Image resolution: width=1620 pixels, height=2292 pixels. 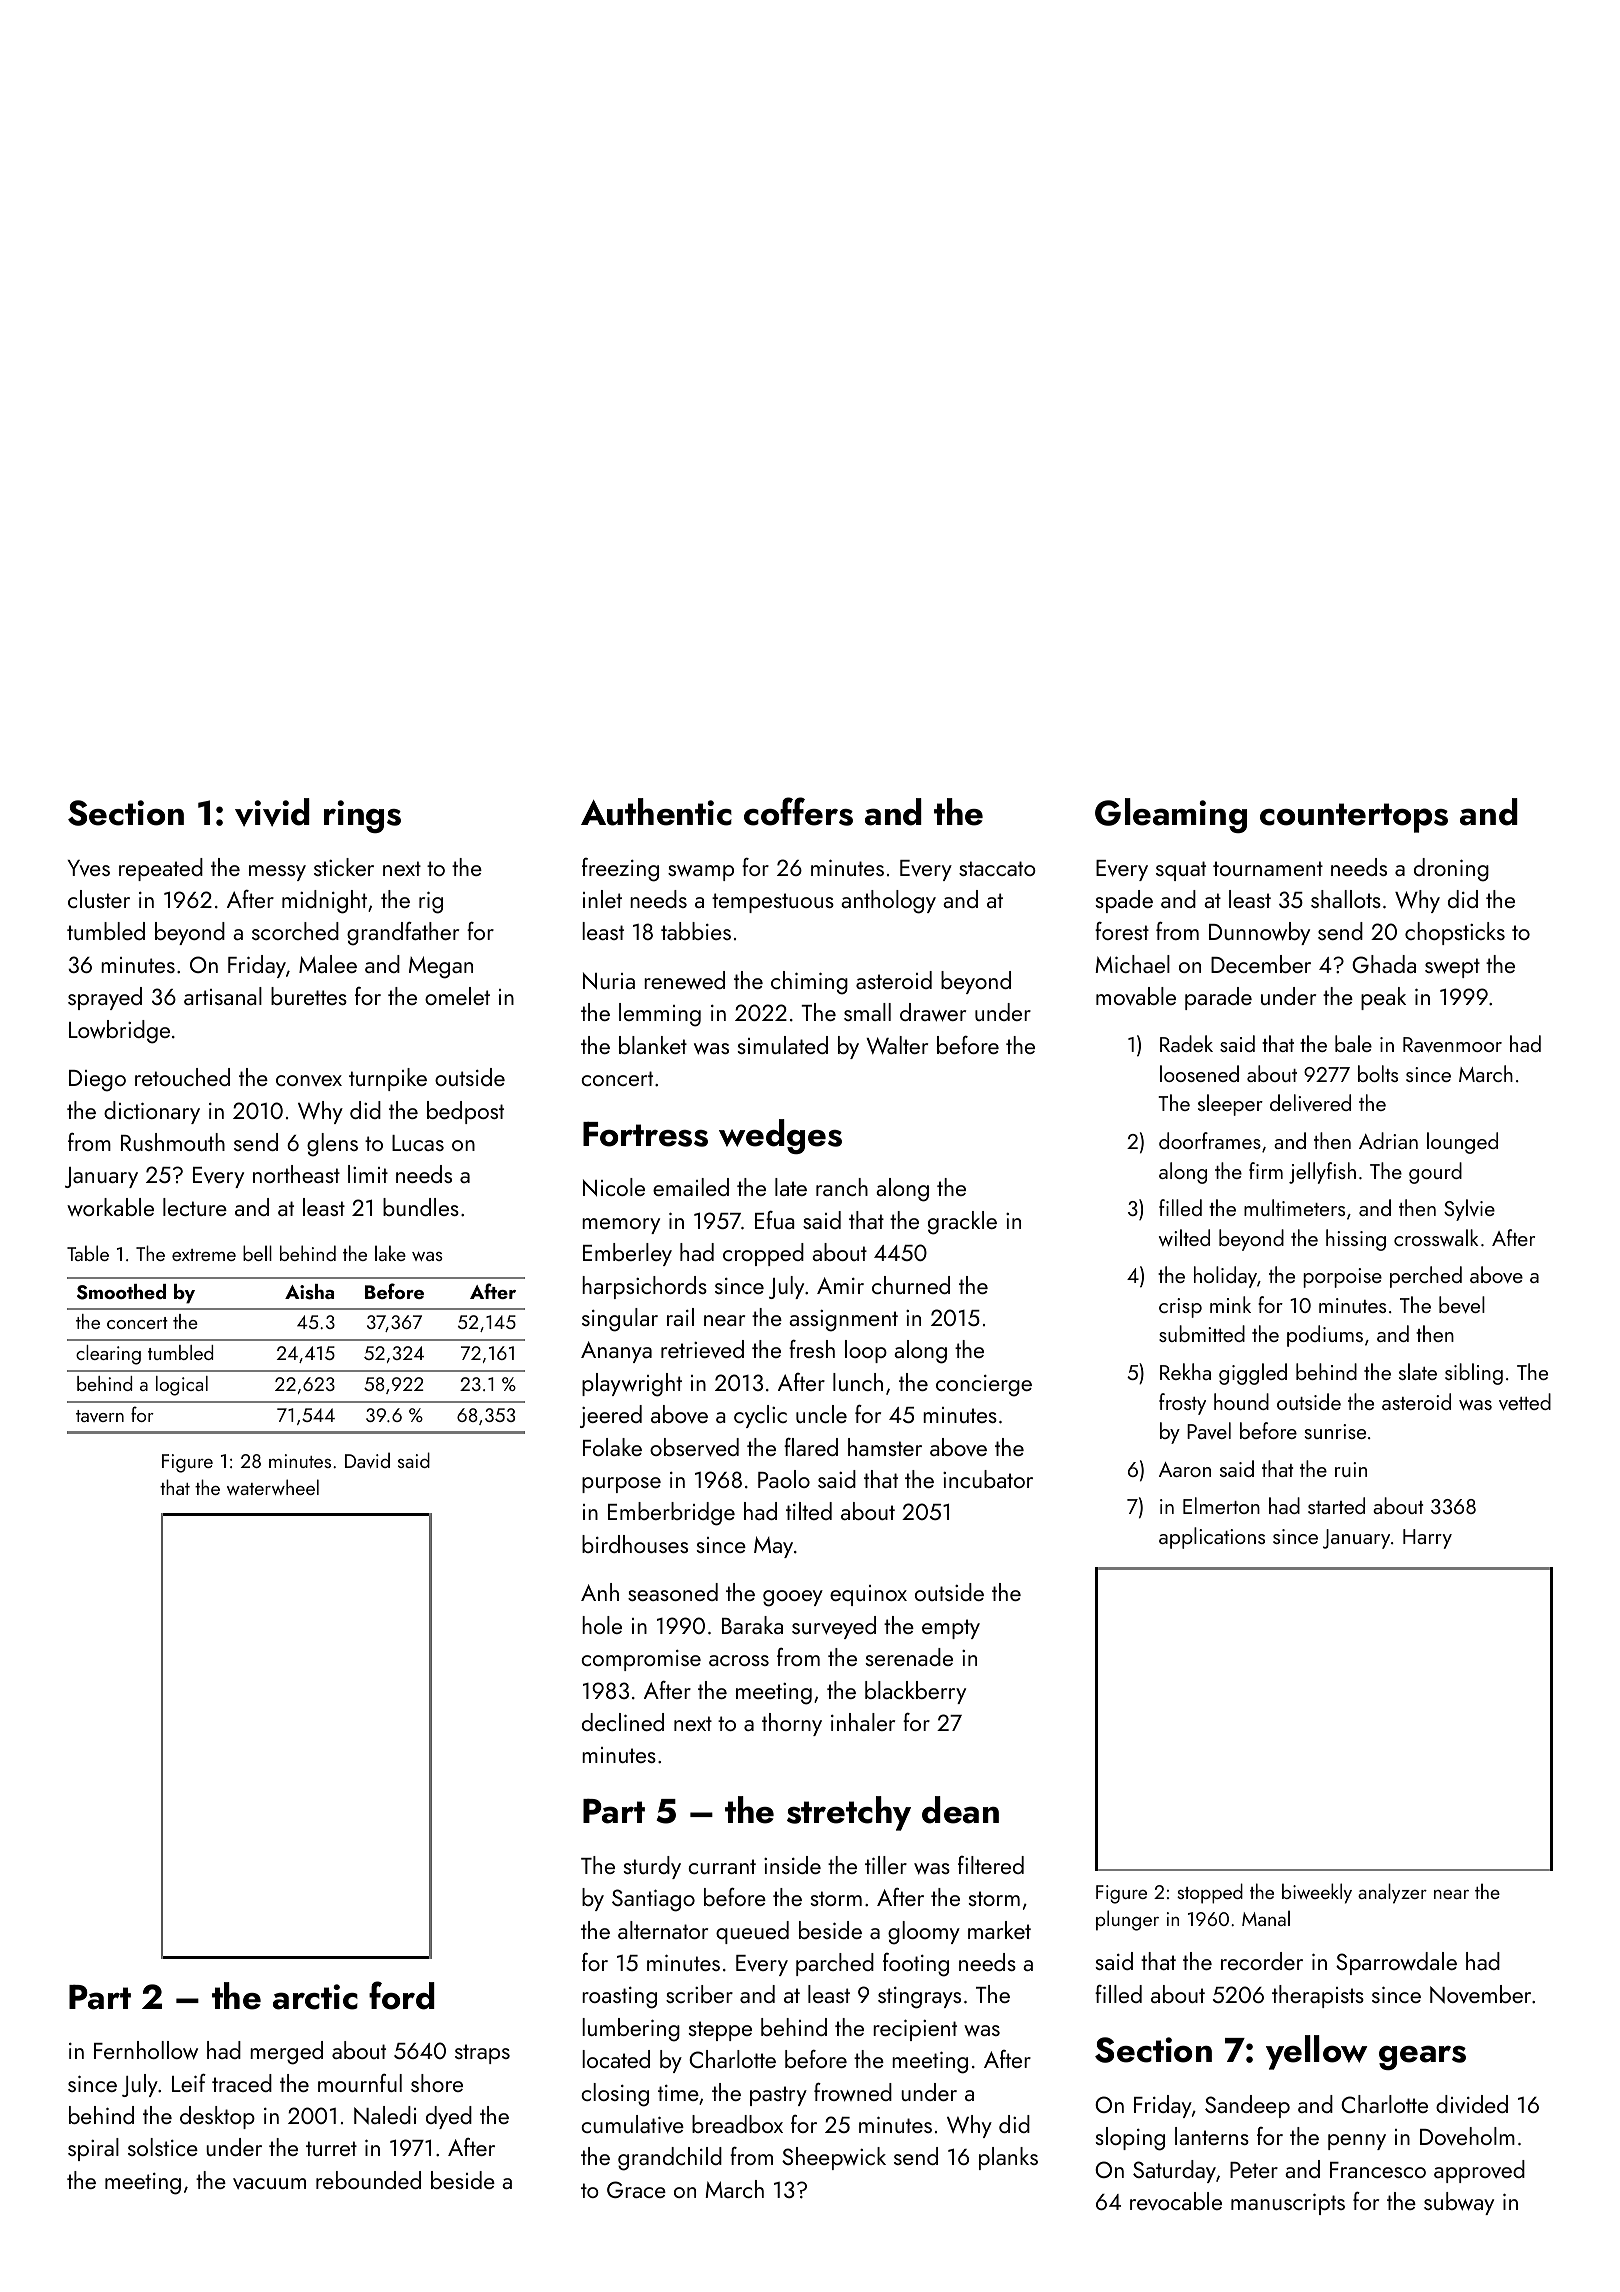 What do you see at coordinates (885, 1447) in the page?
I see `hamster` at bounding box center [885, 1447].
